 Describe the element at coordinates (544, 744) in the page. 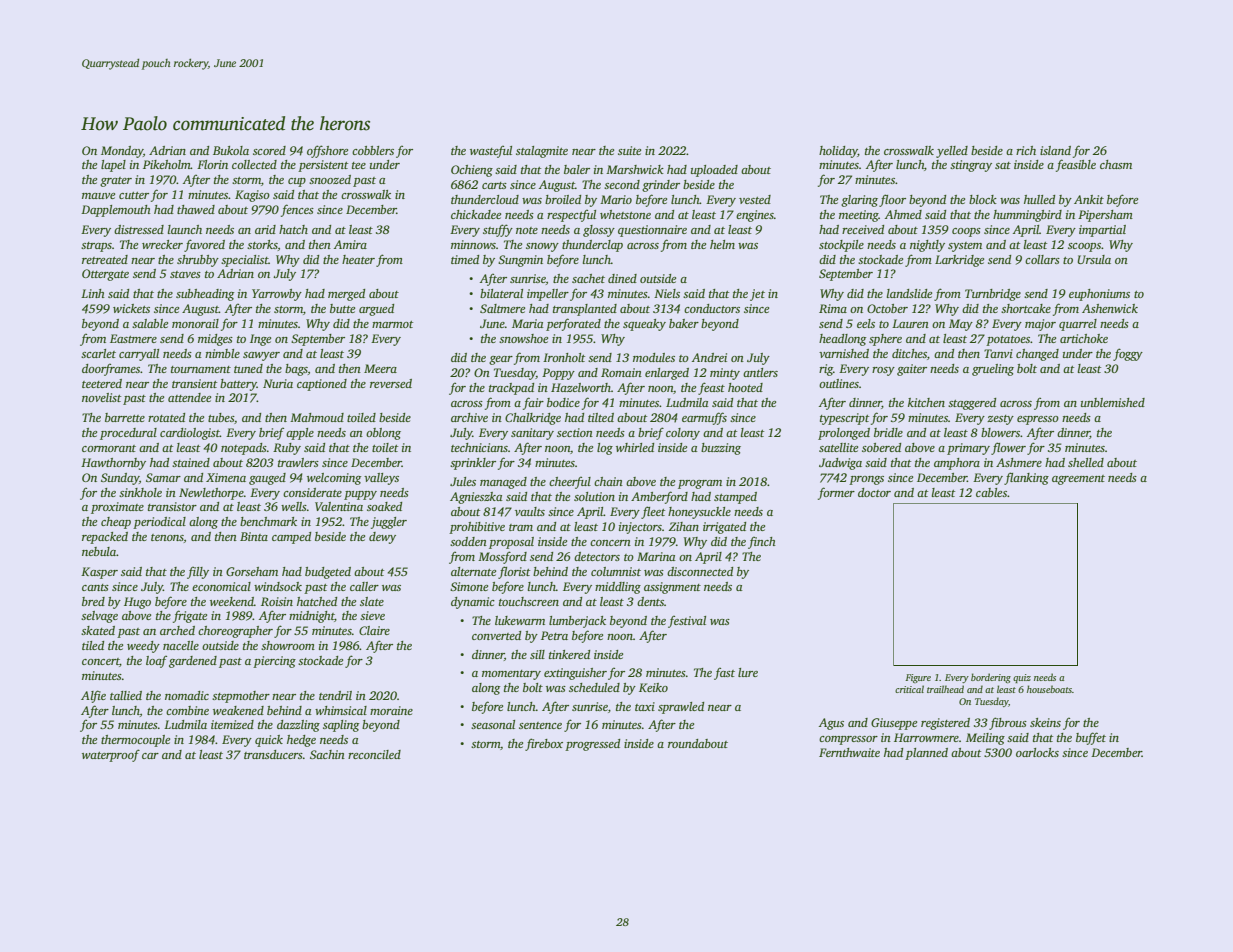

I see `firebox` at that location.
